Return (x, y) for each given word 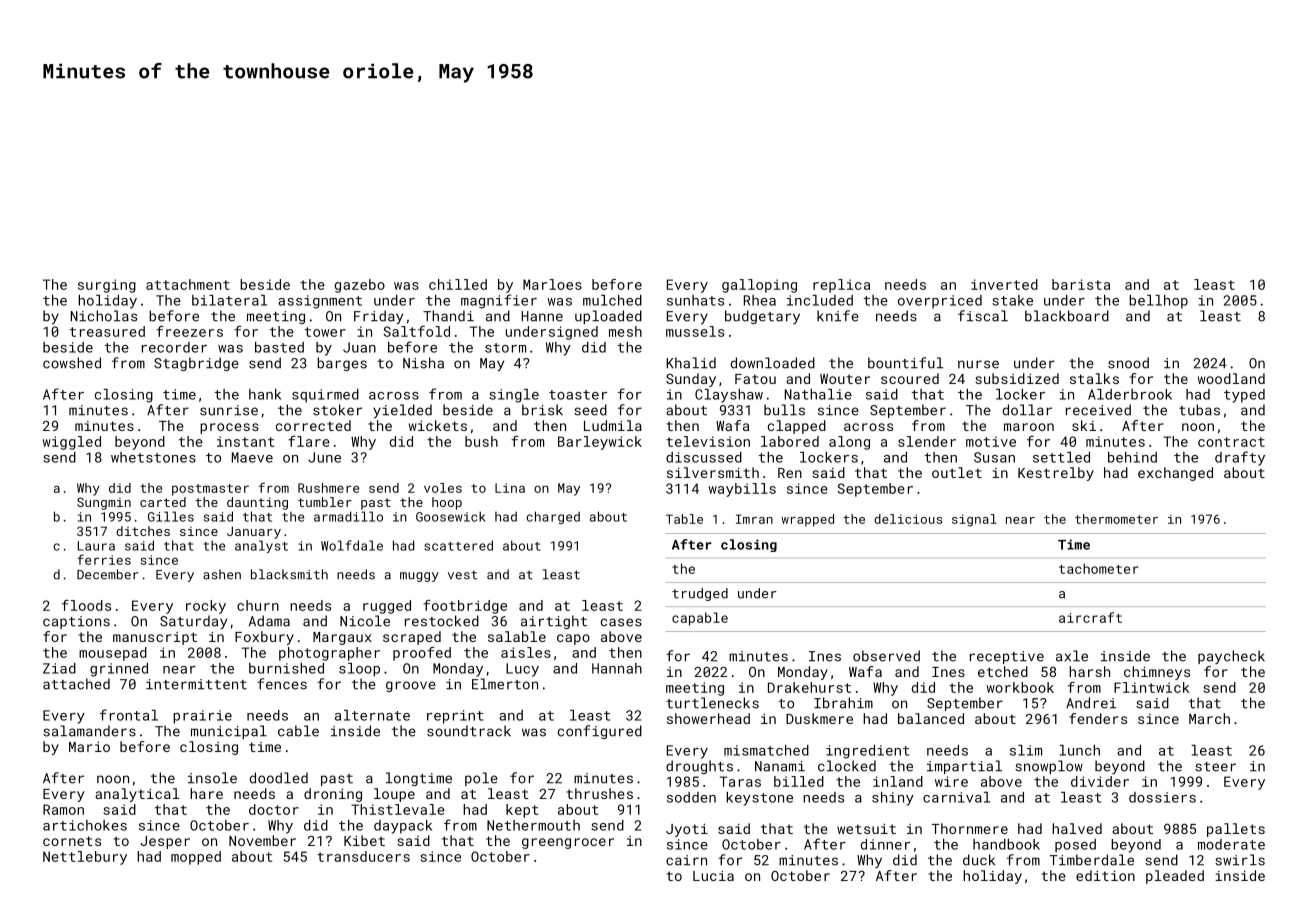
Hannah (617, 668)
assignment (320, 302)
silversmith (713, 472)
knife (838, 316)
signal (974, 520)
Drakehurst (809, 687)
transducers (363, 856)
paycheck (1231, 657)
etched (1003, 671)
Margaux (342, 638)
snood (1128, 363)
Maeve (252, 457)
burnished (286, 668)
